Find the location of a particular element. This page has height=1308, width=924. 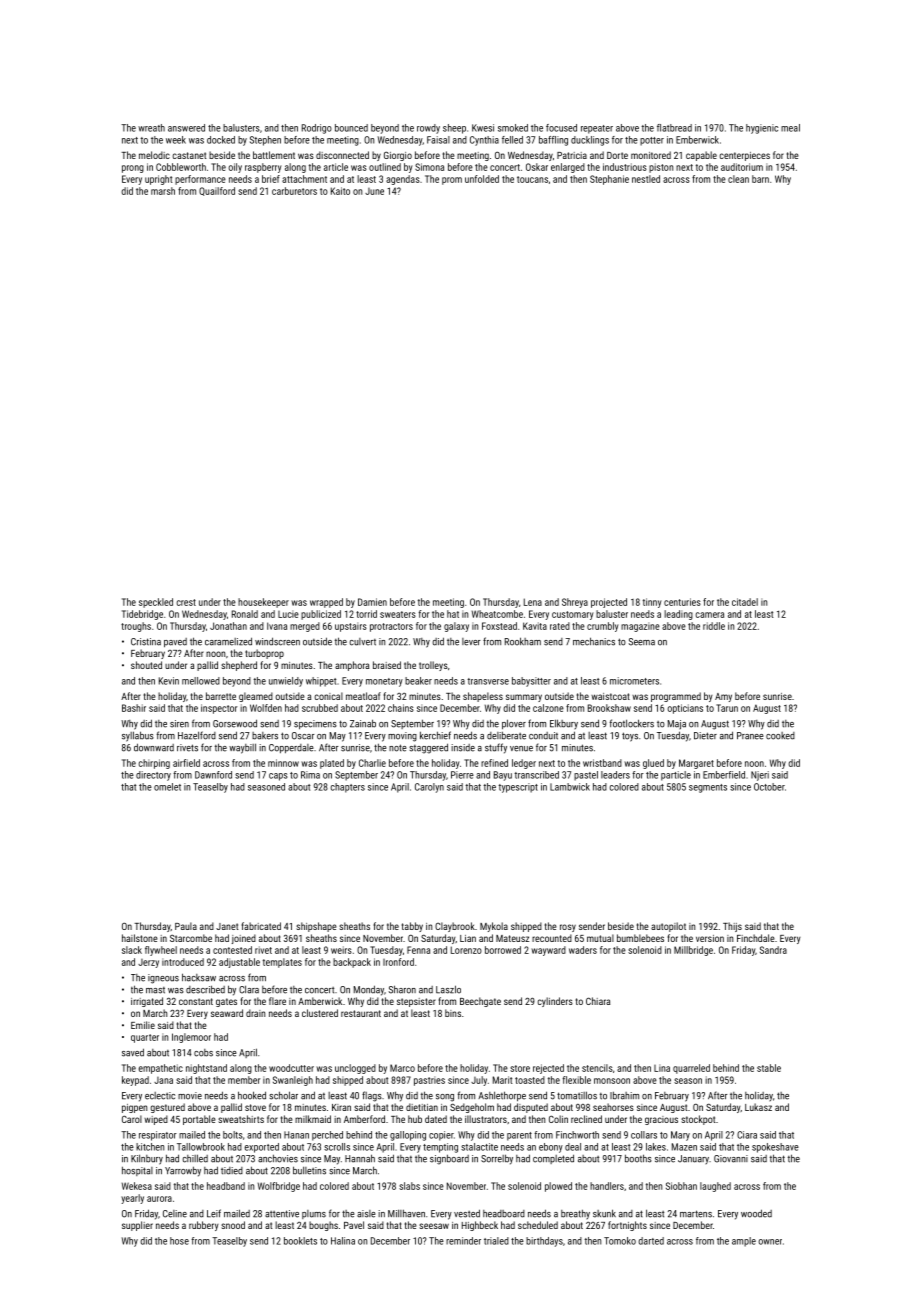

rowdy is located at coordinates (428, 129).
